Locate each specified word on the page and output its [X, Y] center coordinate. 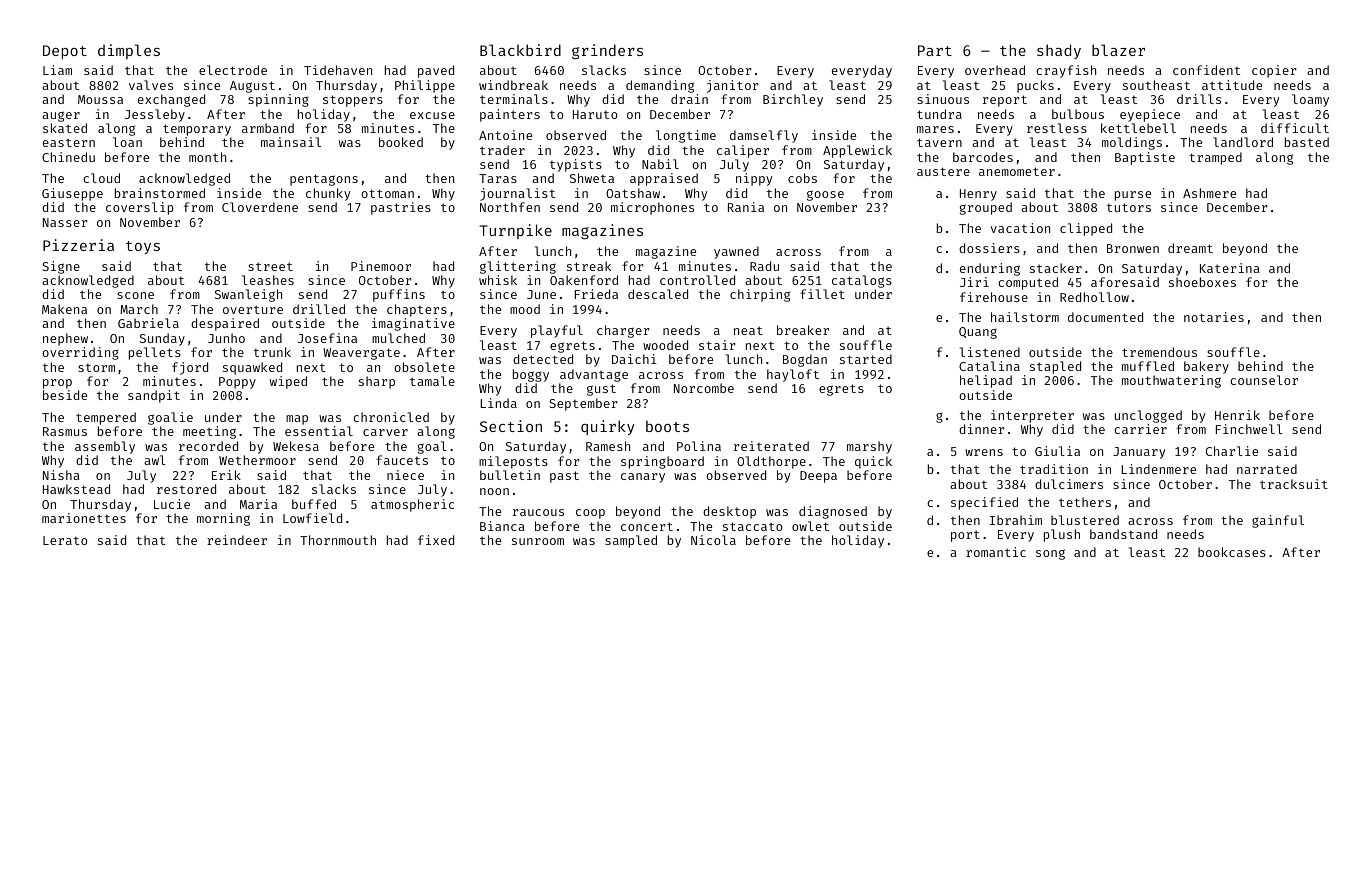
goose [825, 195]
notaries [1214, 317]
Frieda [596, 294]
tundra [939, 114]
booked [401, 142]
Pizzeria [78, 245]
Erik [226, 475]
